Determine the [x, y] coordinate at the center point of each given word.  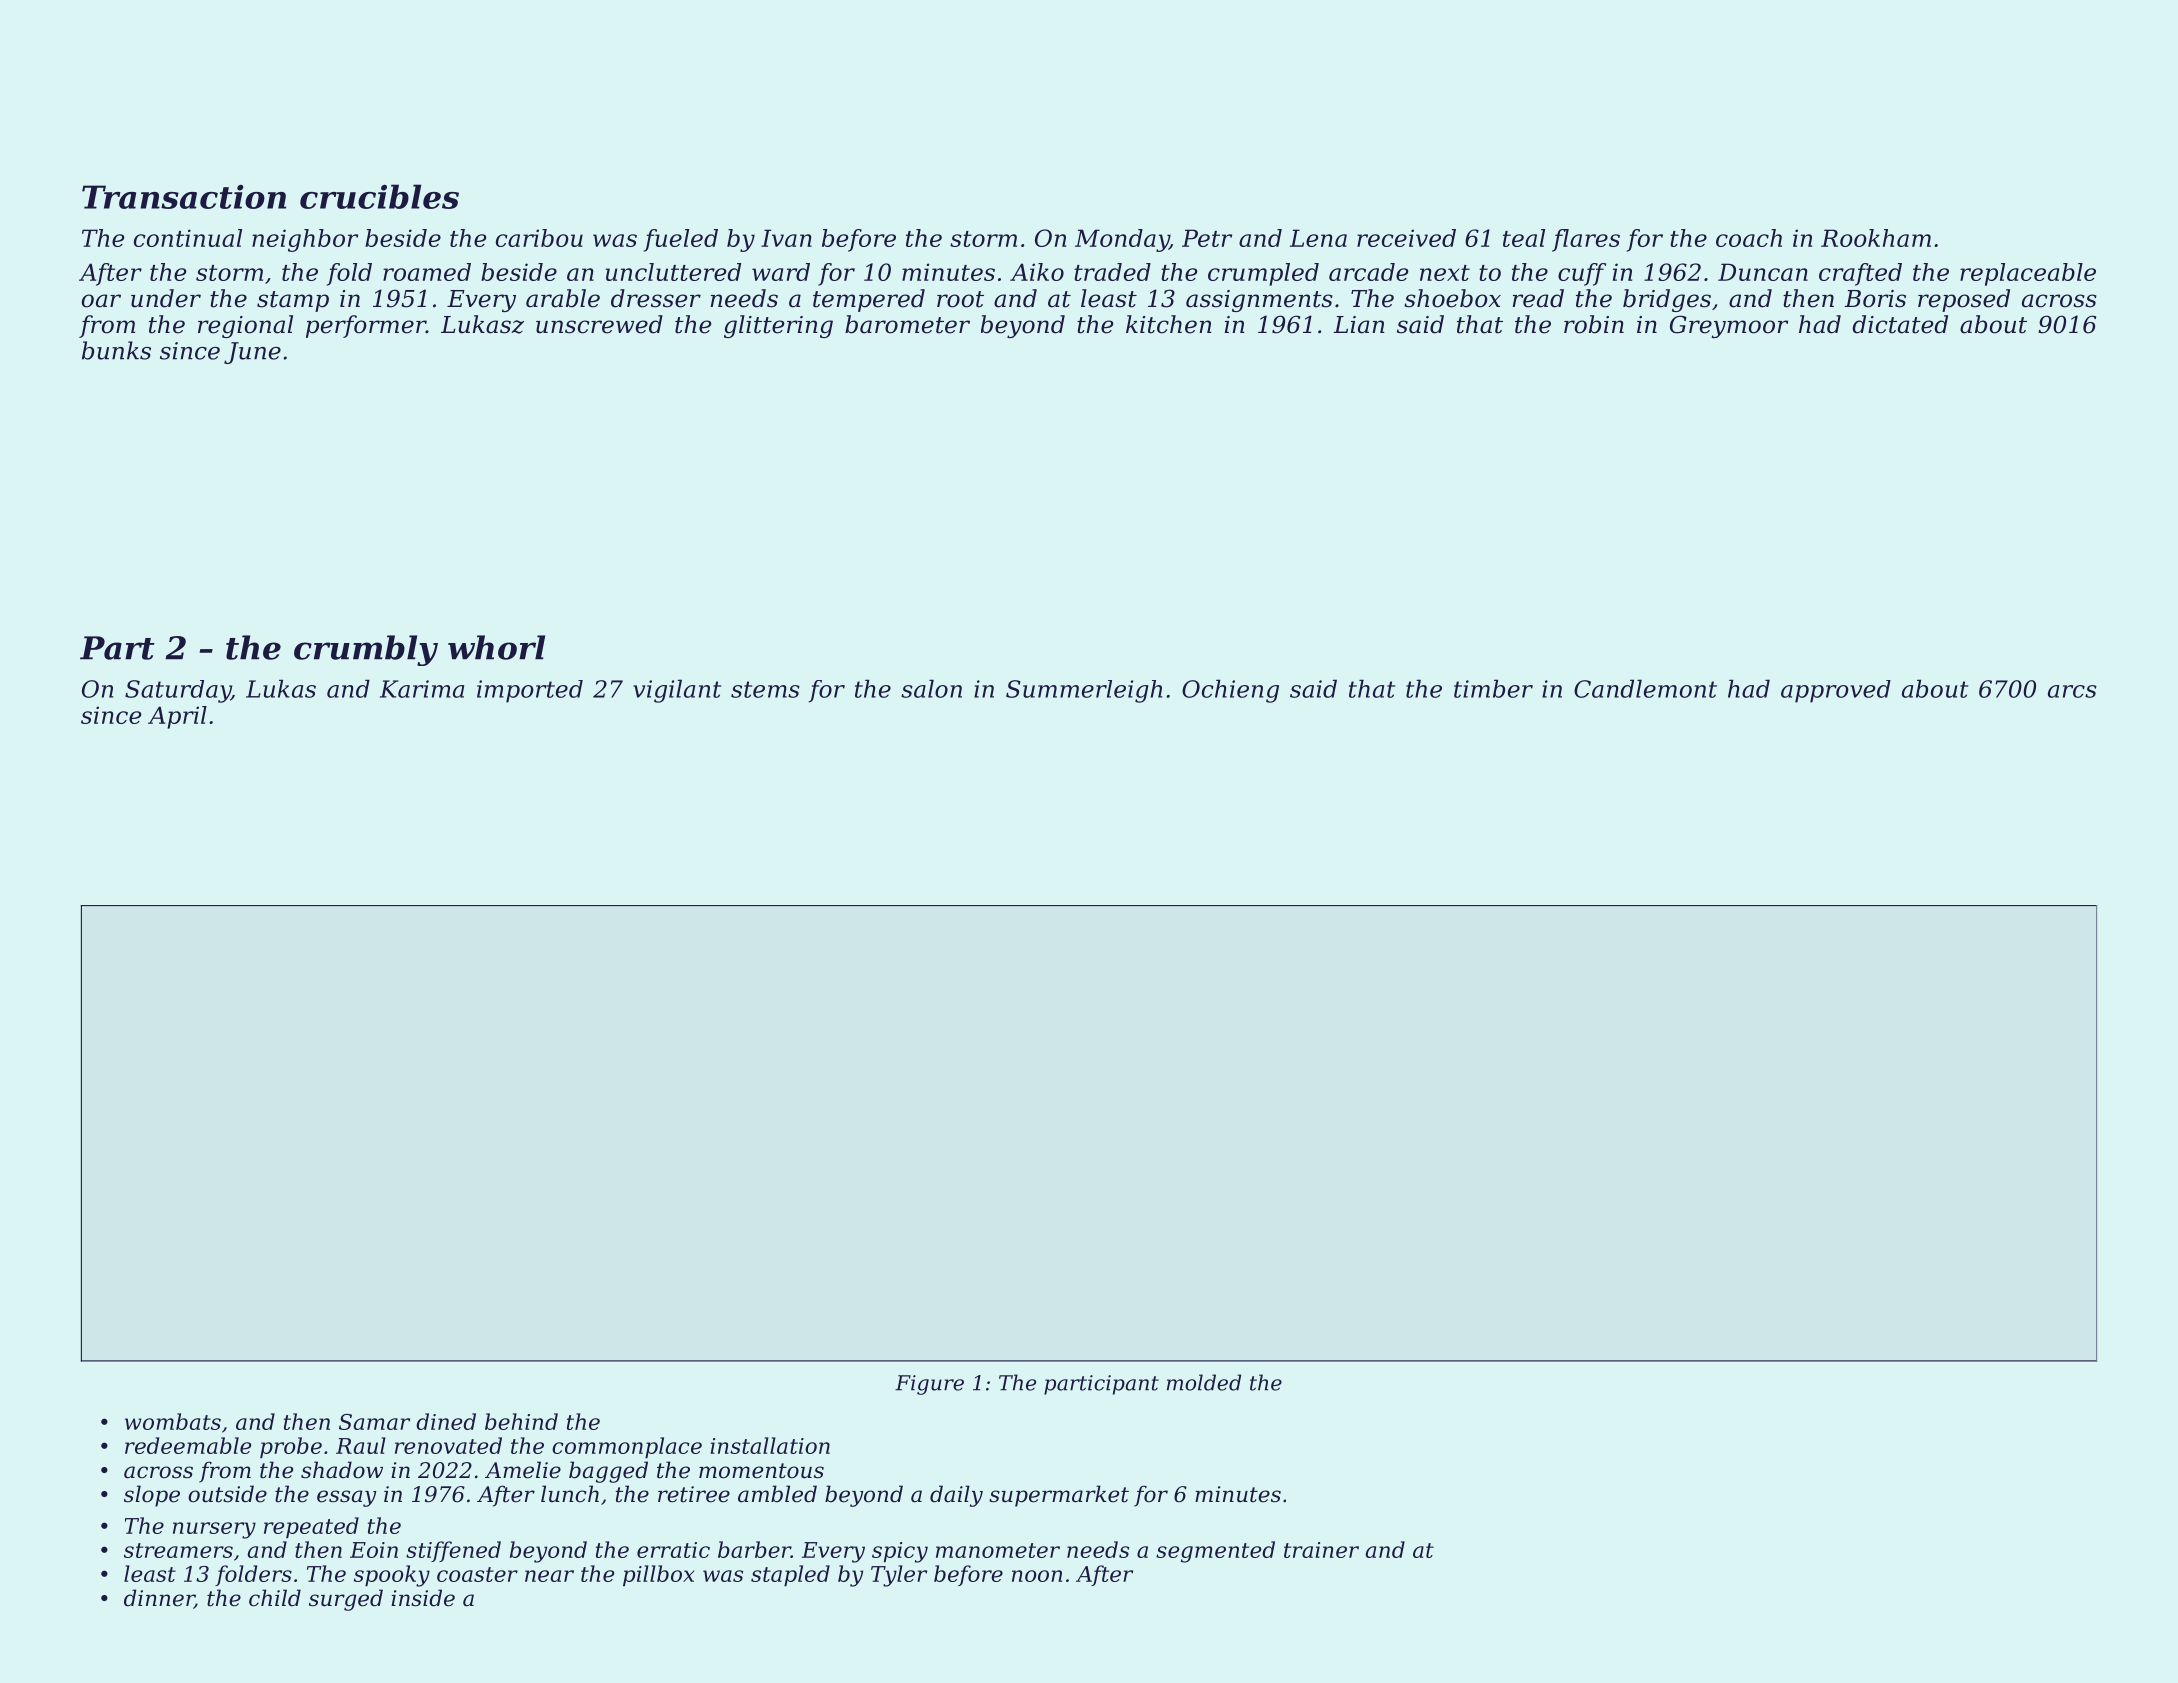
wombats [173, 1421]
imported [530, 691]
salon [931, 688]
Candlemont [1645, 688]
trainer [1321, 1550]
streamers [178, 1550]
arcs [2072, 691]
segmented [1215, 1552]
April [177, 717]
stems [765, 689]
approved [1836, 691]
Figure [929, 1385]
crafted [1860, 274]
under [166, 298]
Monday [1122, 240]
